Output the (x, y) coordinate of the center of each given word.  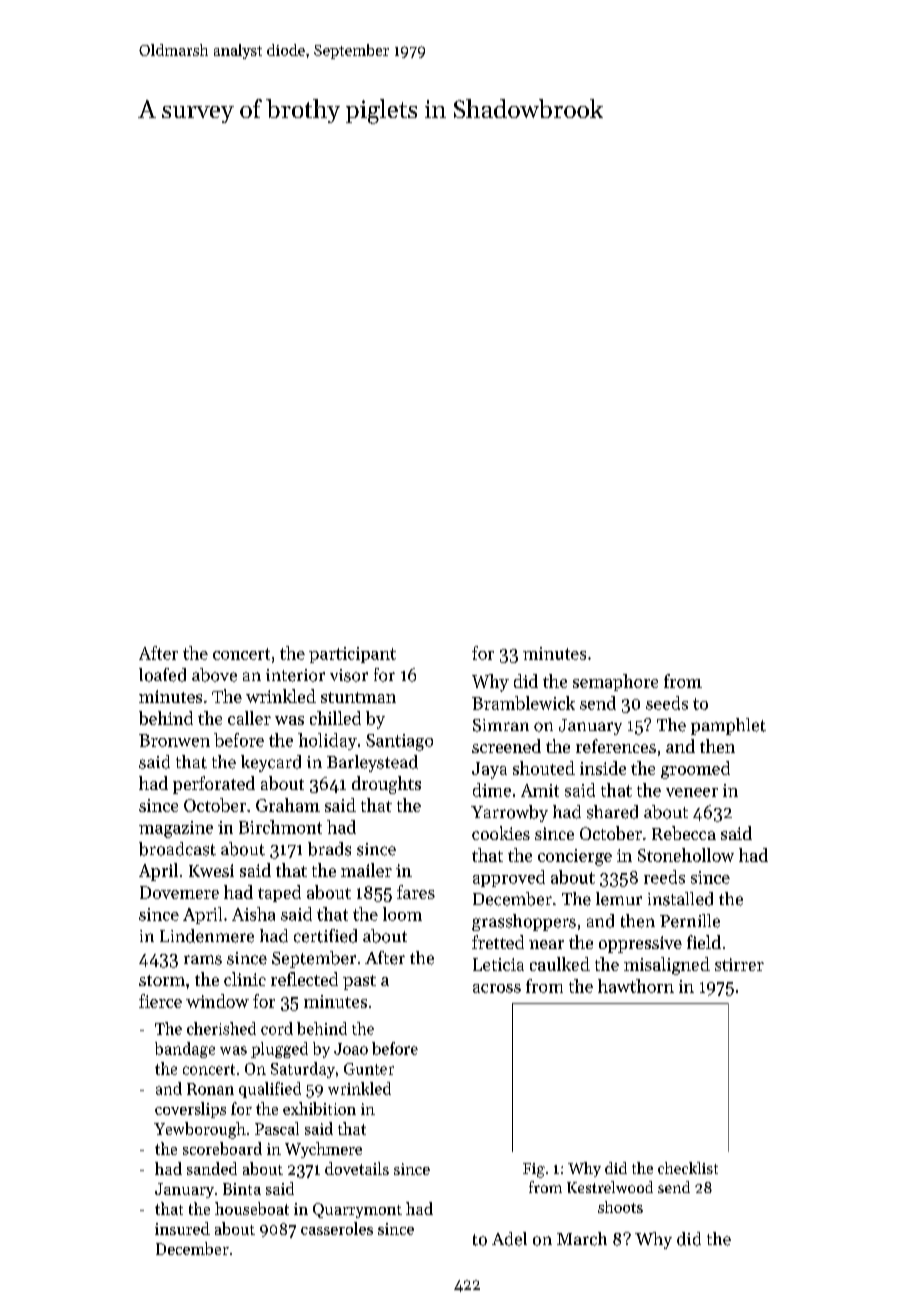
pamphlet (728, 726)
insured (182, 1228)
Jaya (489, 770)
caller (249, 718)
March (582, 1239)
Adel (509, 1239)
